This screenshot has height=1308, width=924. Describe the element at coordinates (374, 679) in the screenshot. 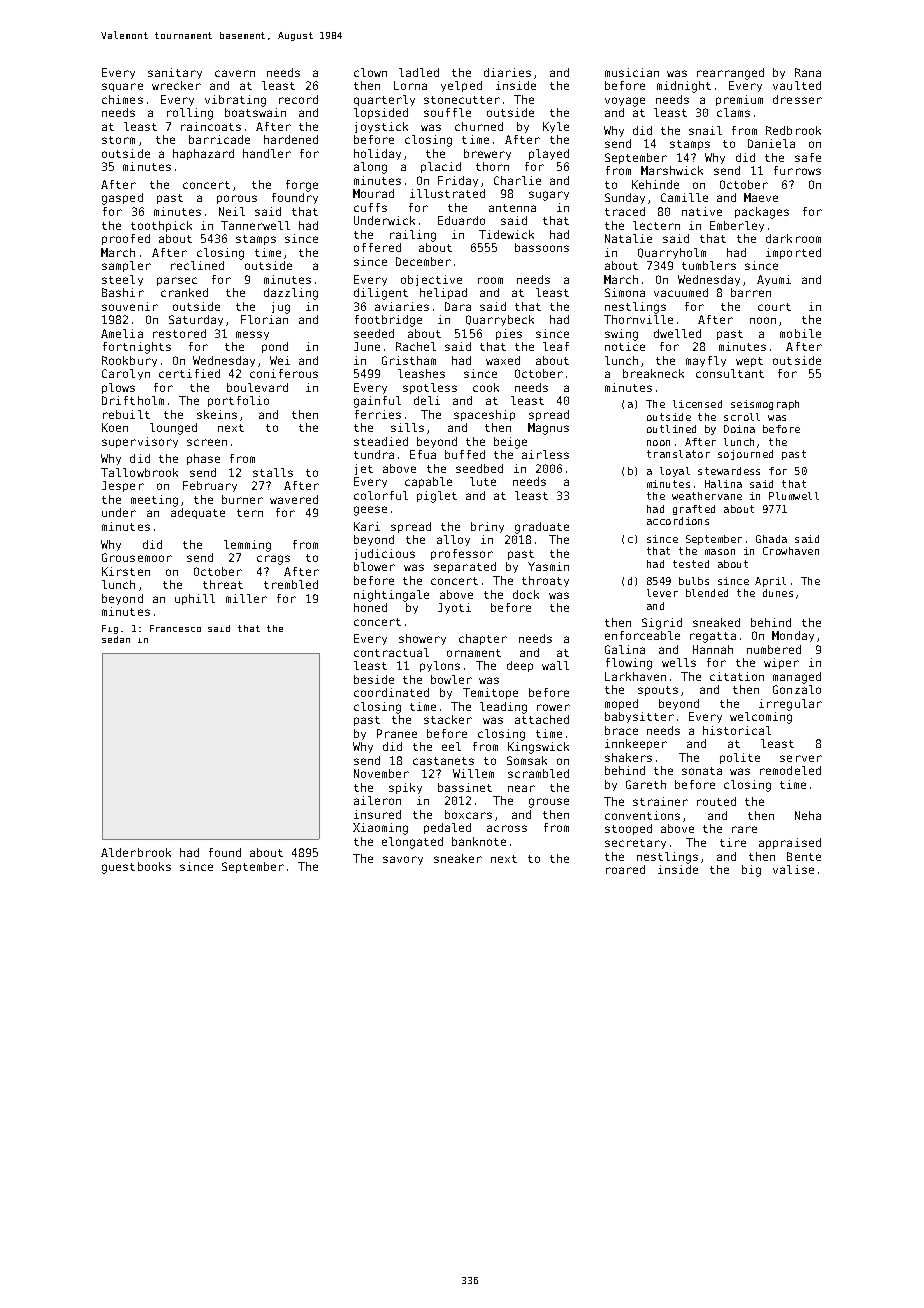

I see `beside` at that location.
